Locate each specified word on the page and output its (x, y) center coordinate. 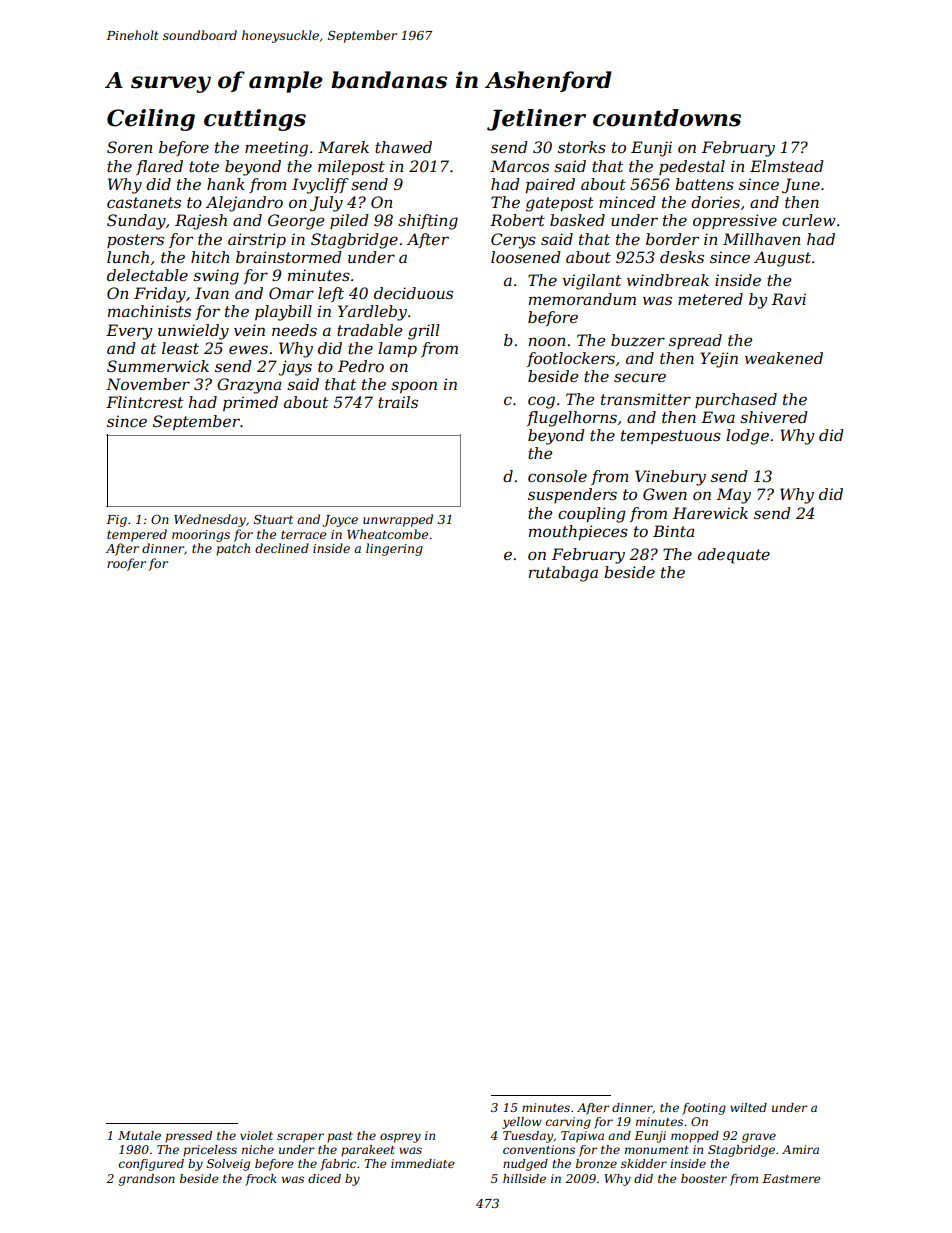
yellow (522, 1123)
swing (216, 277)
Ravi (789, 299)
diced (324, 1178)
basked (577, 220)
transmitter (646, 399)
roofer (126, 564)
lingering (394, 549)
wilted (748, 1107)
